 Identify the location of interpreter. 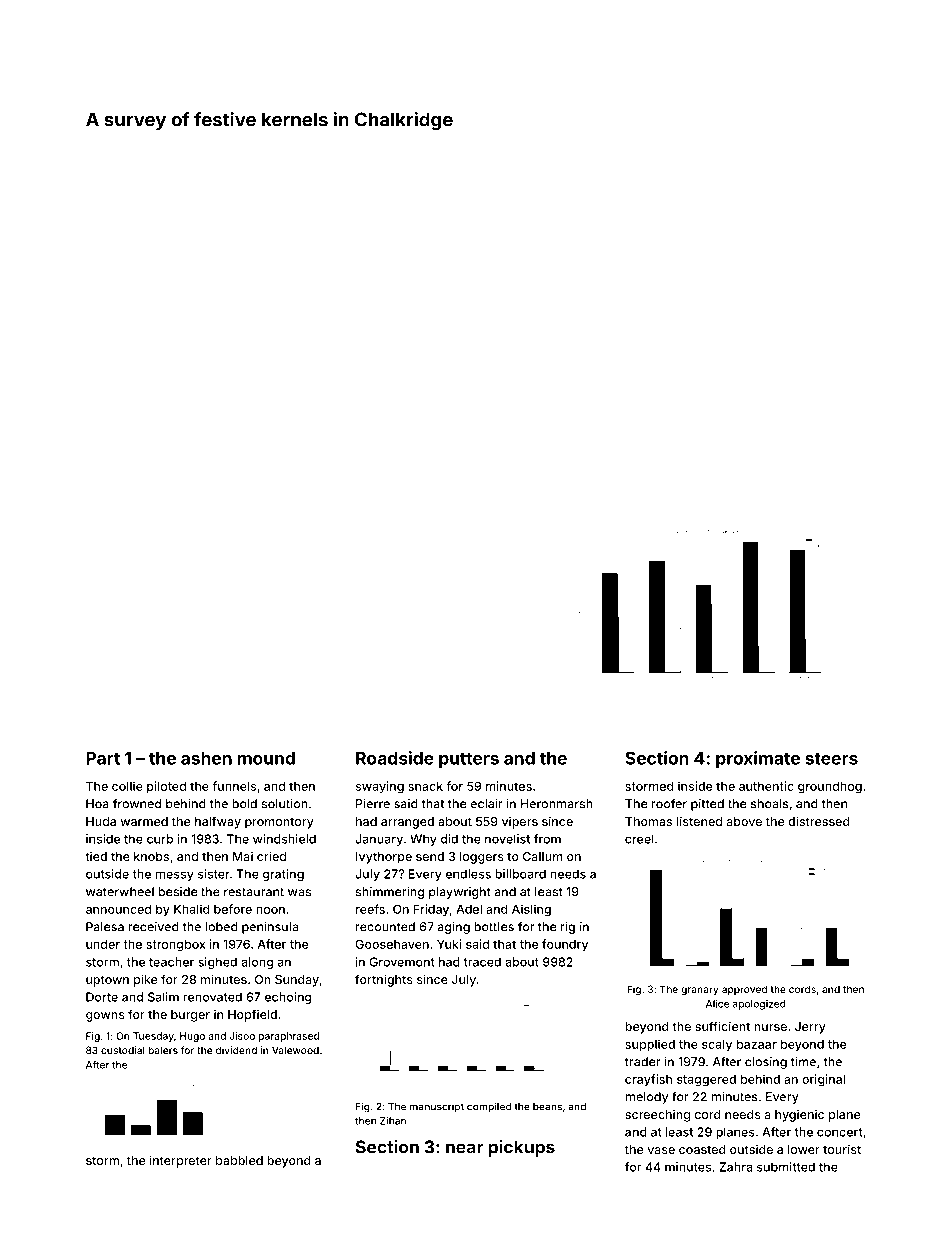
(181, 1161).
